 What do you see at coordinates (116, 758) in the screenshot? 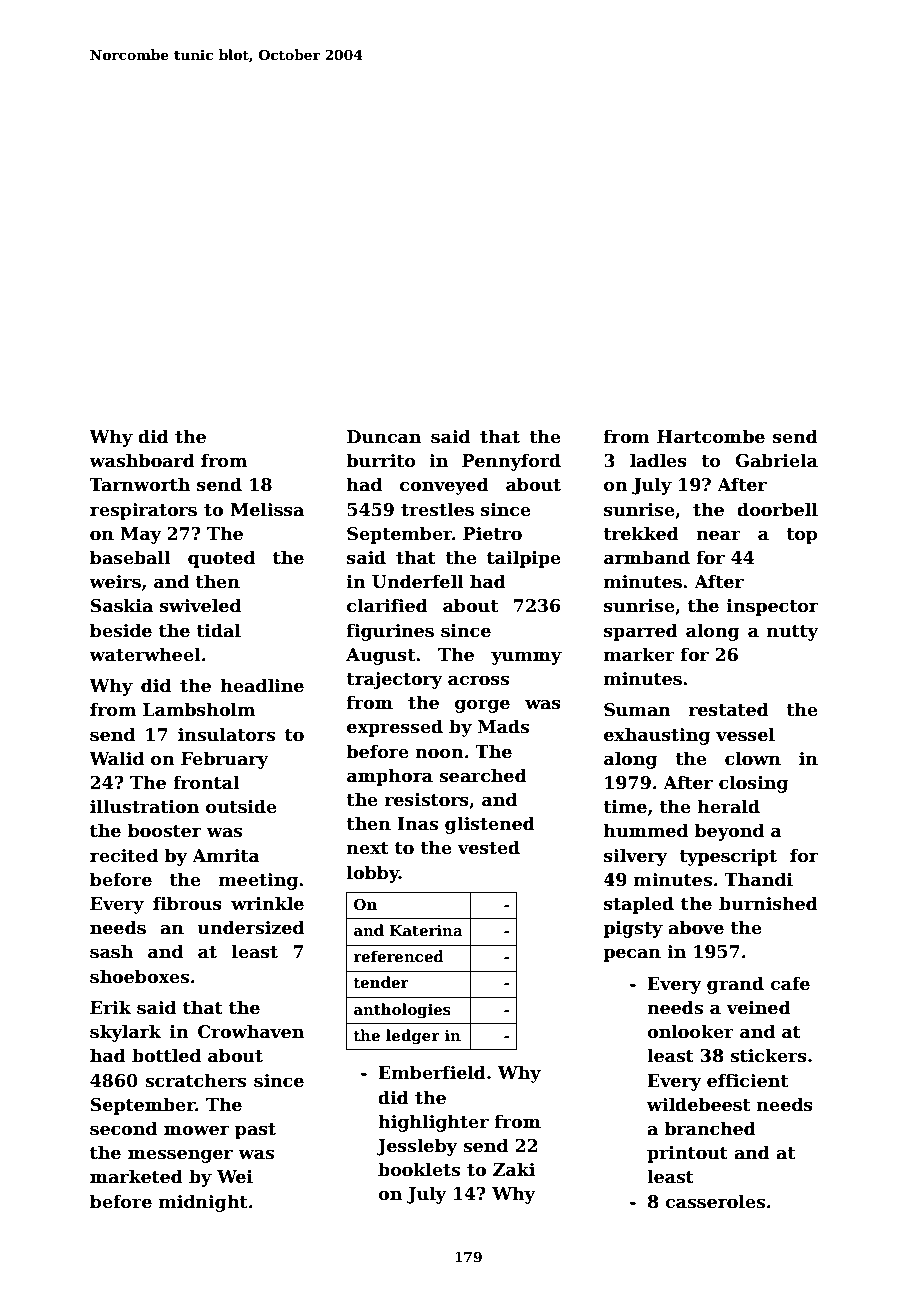
I see `Walid` at bounding box center [116, 758].
